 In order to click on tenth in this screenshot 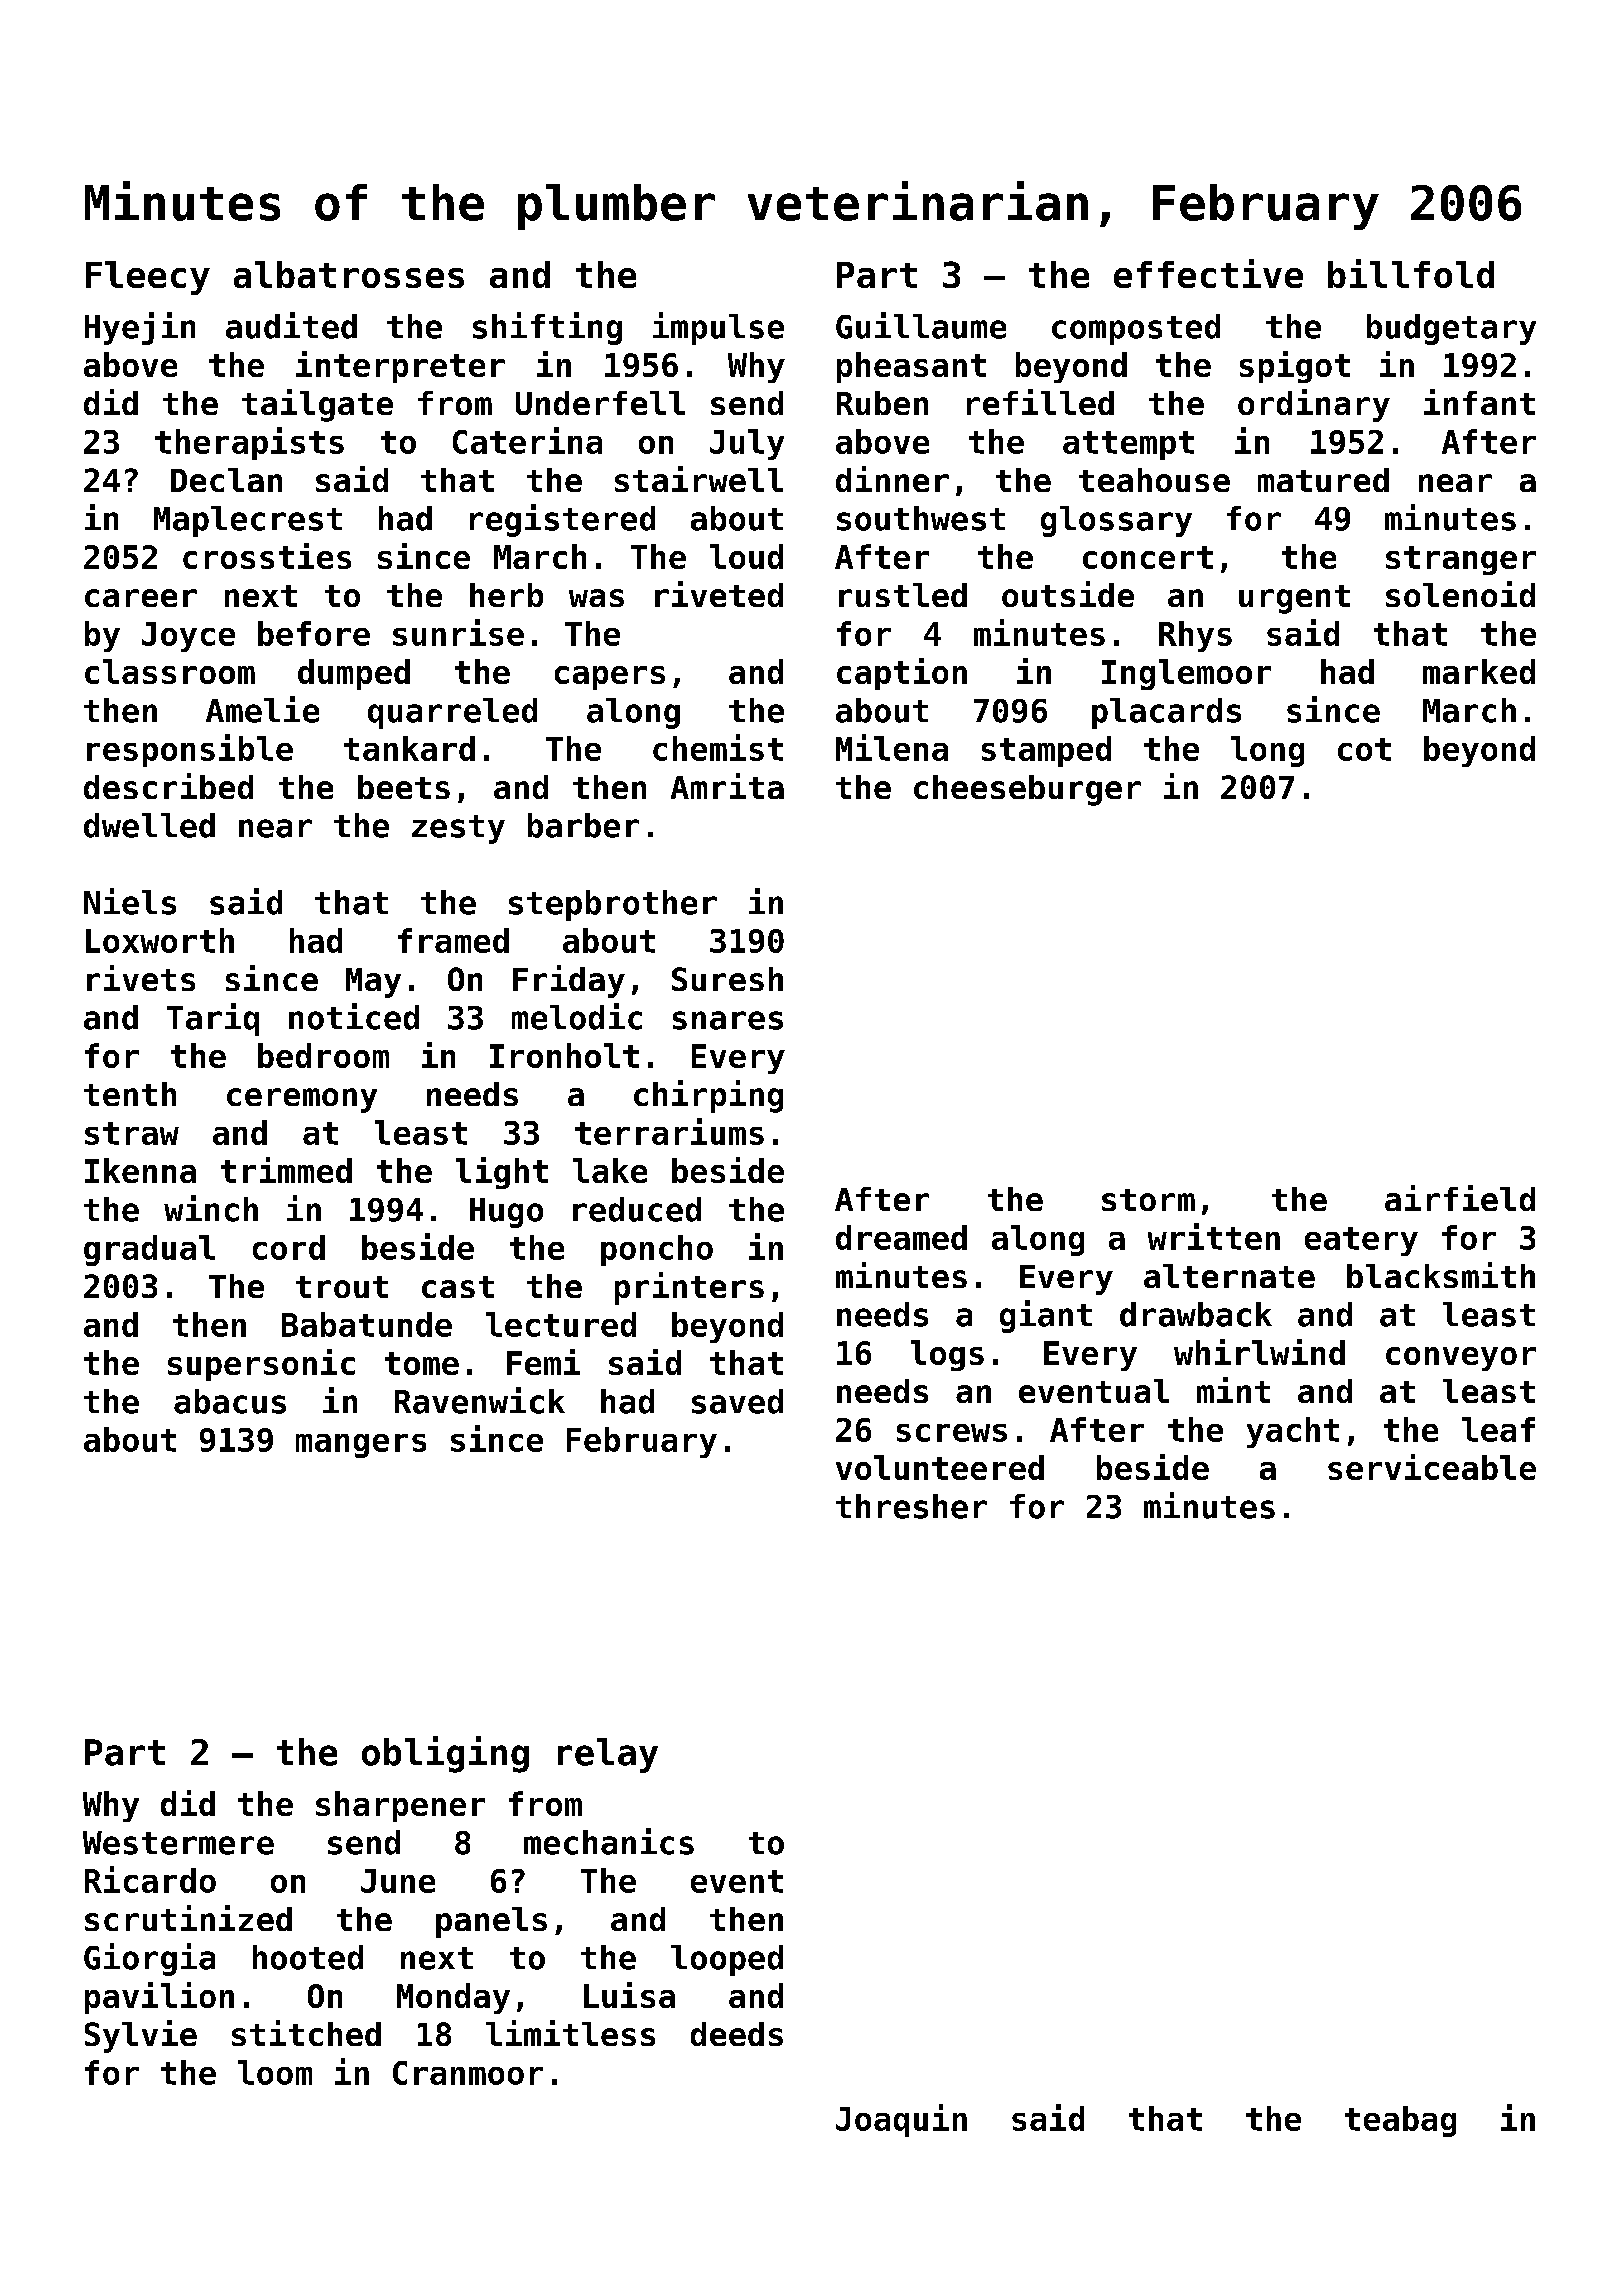, I will do `click(130, 1094)`.
